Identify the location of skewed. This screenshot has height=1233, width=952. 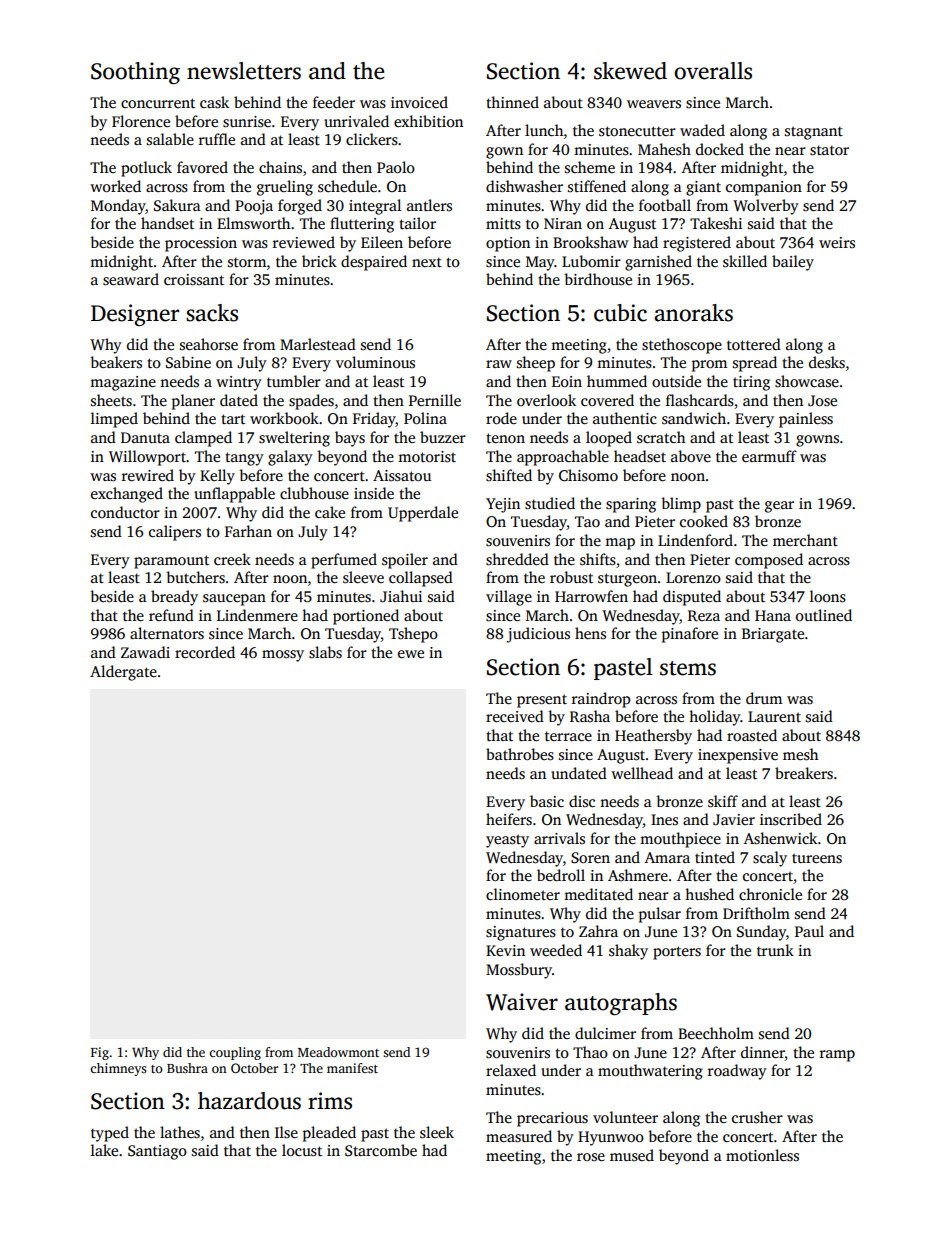
(630, 71).
